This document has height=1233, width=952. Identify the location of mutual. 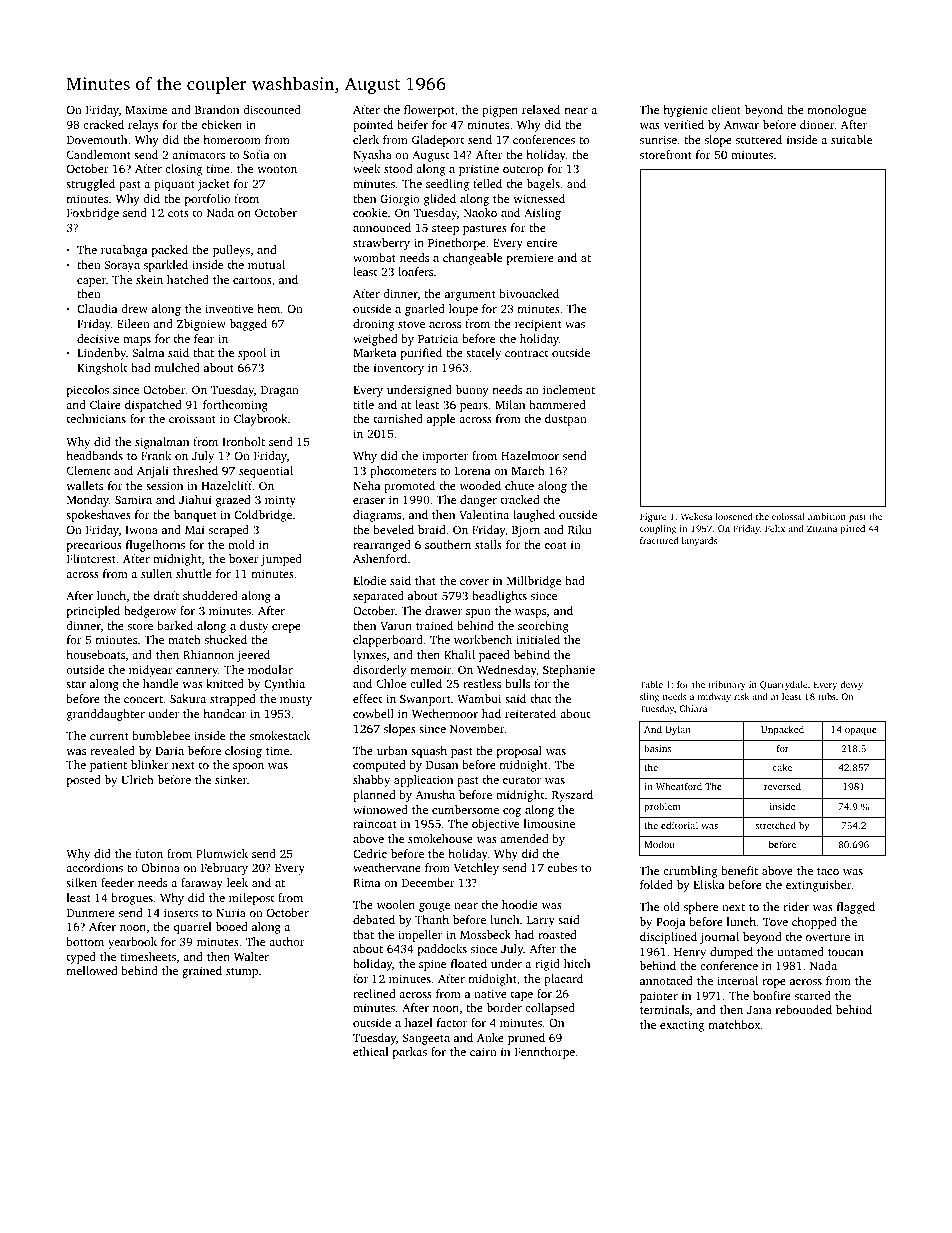
(266, 264).
